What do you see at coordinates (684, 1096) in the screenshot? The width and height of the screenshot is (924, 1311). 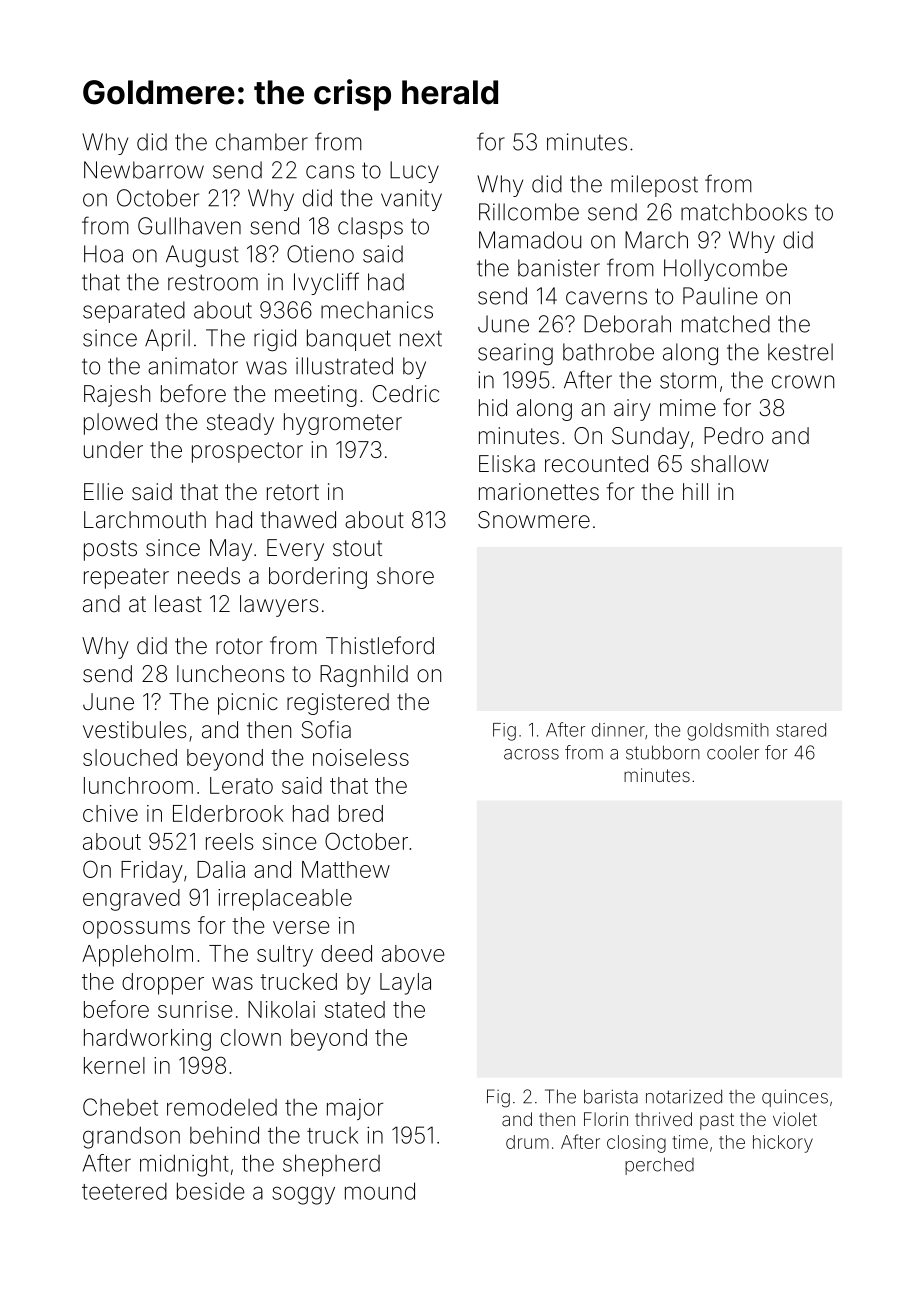 I see `notarized` at bounding box center [684, 1096].
